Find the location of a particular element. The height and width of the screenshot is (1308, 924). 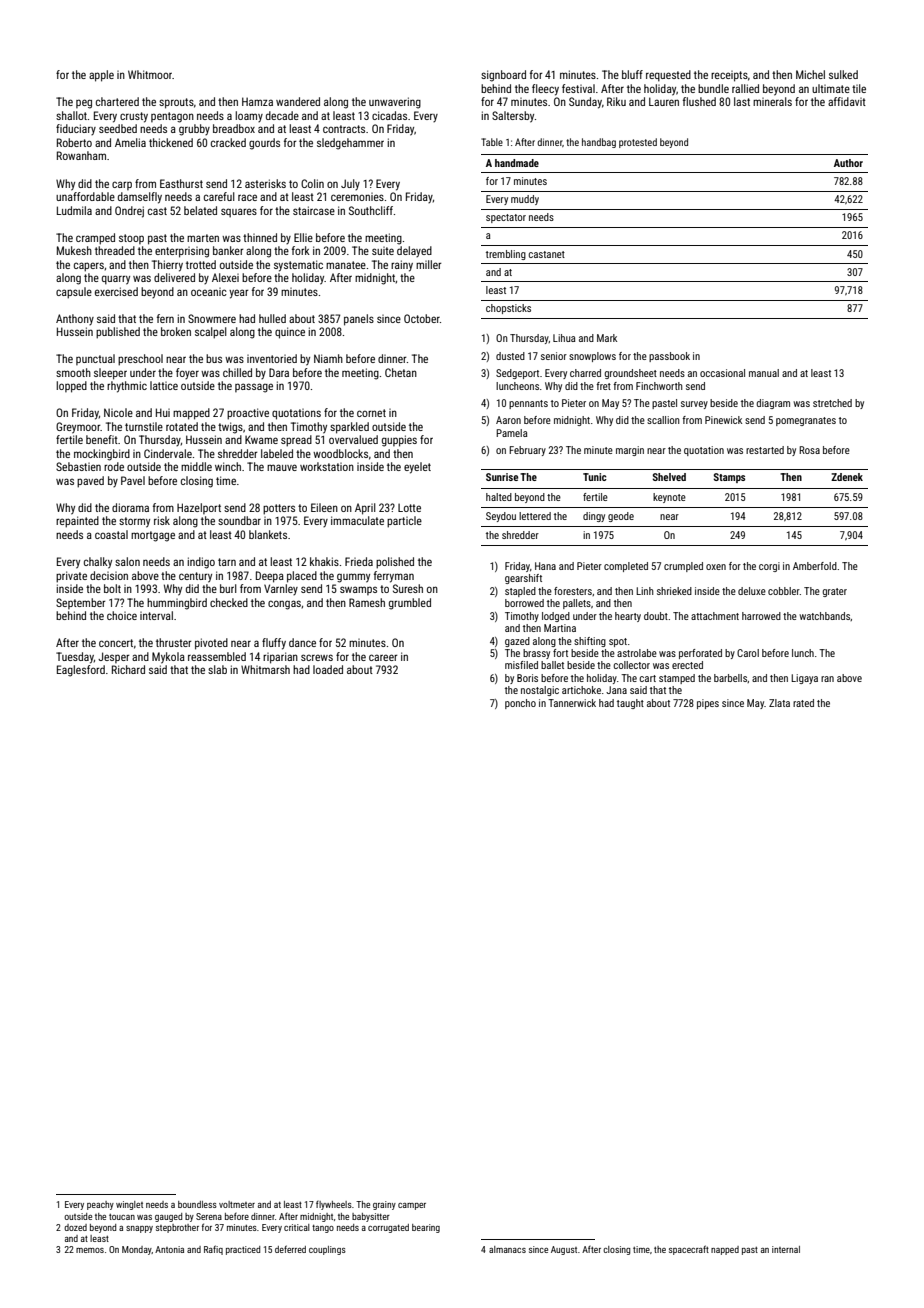

Tannerwick is located at coordinates (572, 703).
